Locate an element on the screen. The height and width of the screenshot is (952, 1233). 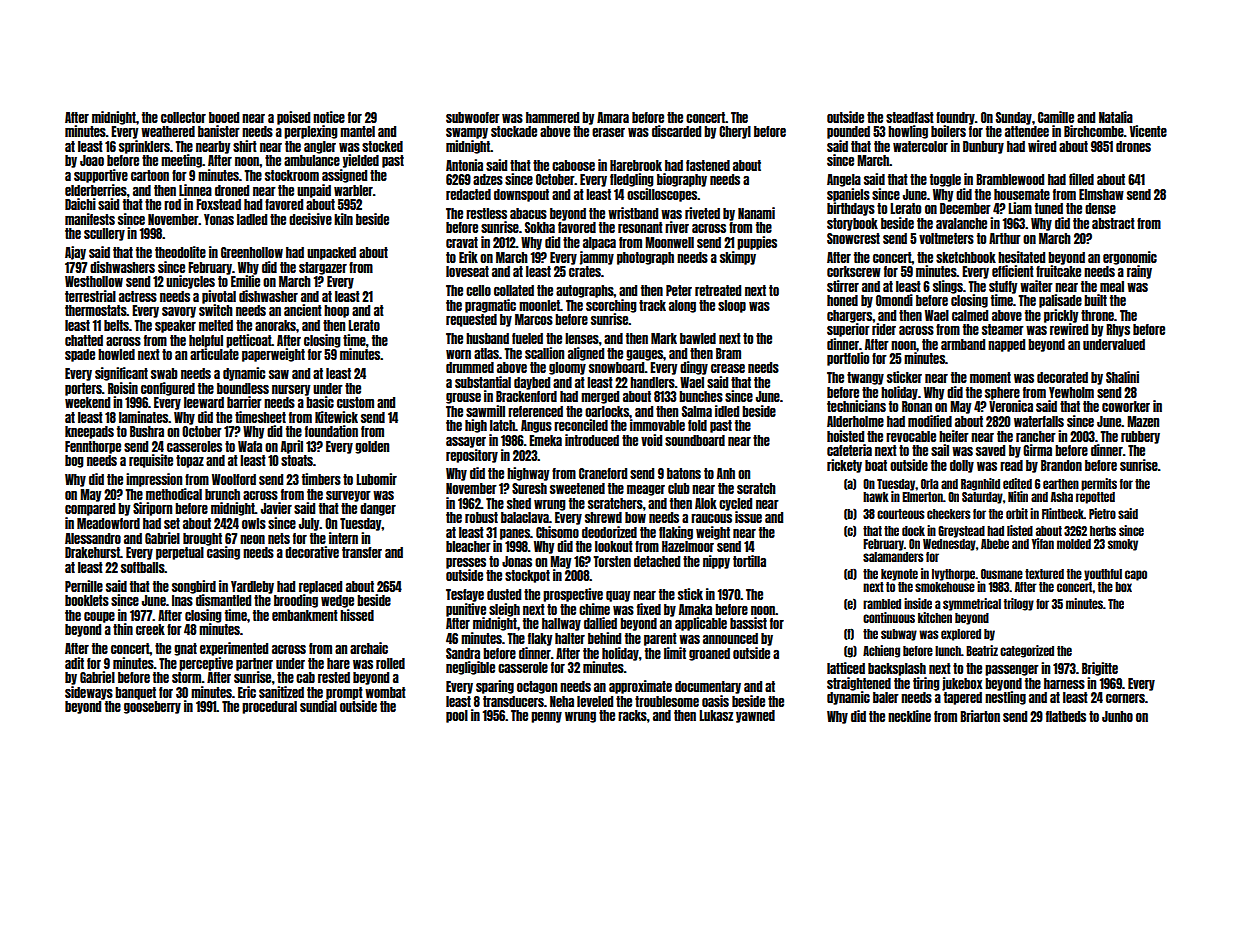
Sokha is located at coordinates (540, 227).
